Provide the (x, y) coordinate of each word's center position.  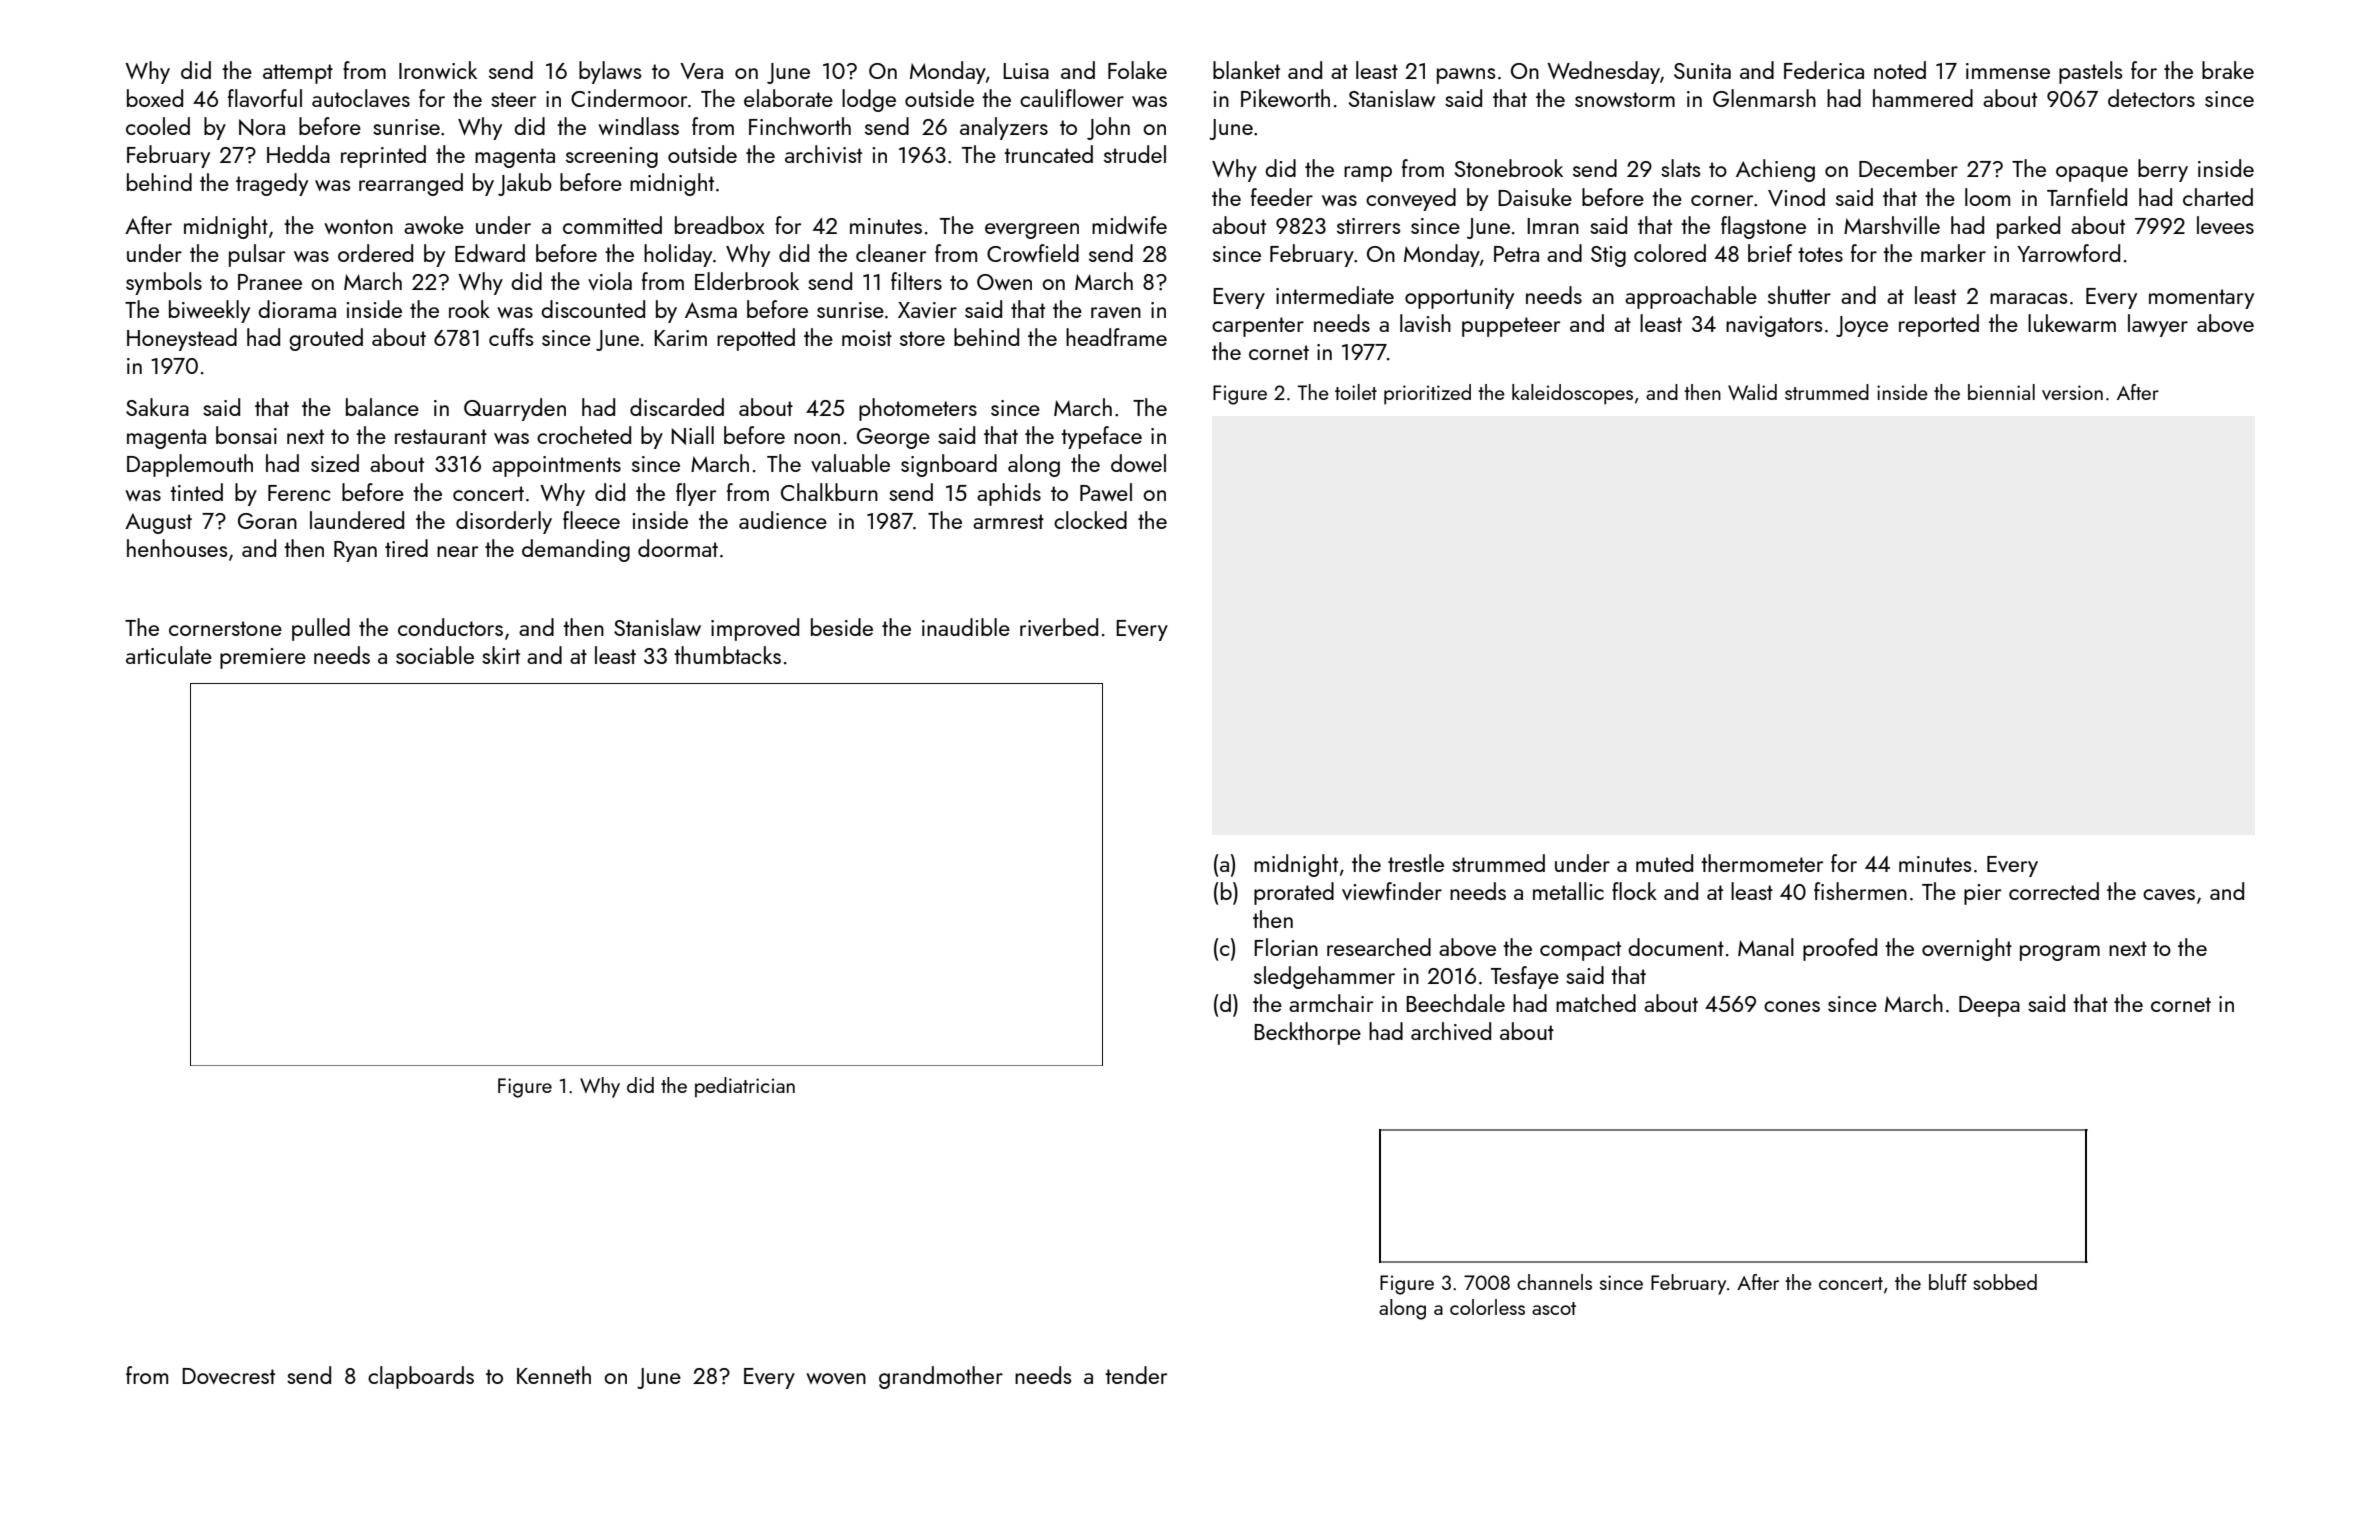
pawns (1466, 76)
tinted (196, 492)
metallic (1568, 891)
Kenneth (554, 1375)
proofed (1840, 949)
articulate (169, 655)
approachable (1691, 297)
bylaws (610, 72)
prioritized (1427, 394)
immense (2008, 71)
